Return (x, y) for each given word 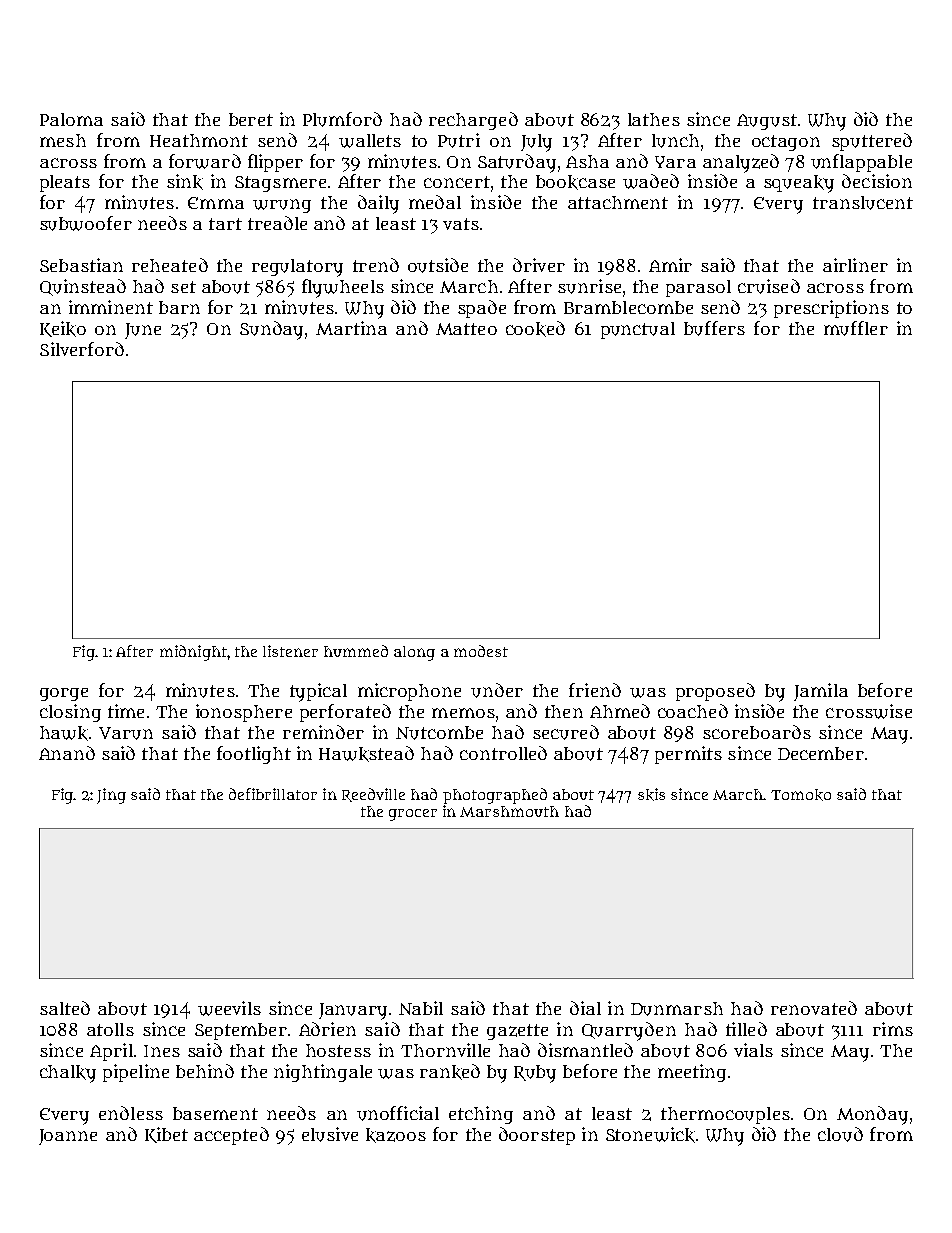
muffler (856, 328)
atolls (110, 1029)
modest (481, 651)
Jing (111, 796)
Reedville (373, 795)
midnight (193, 653)
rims (893, 1029)
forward (205, 161)
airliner (855, 265)
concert (457, 182)
